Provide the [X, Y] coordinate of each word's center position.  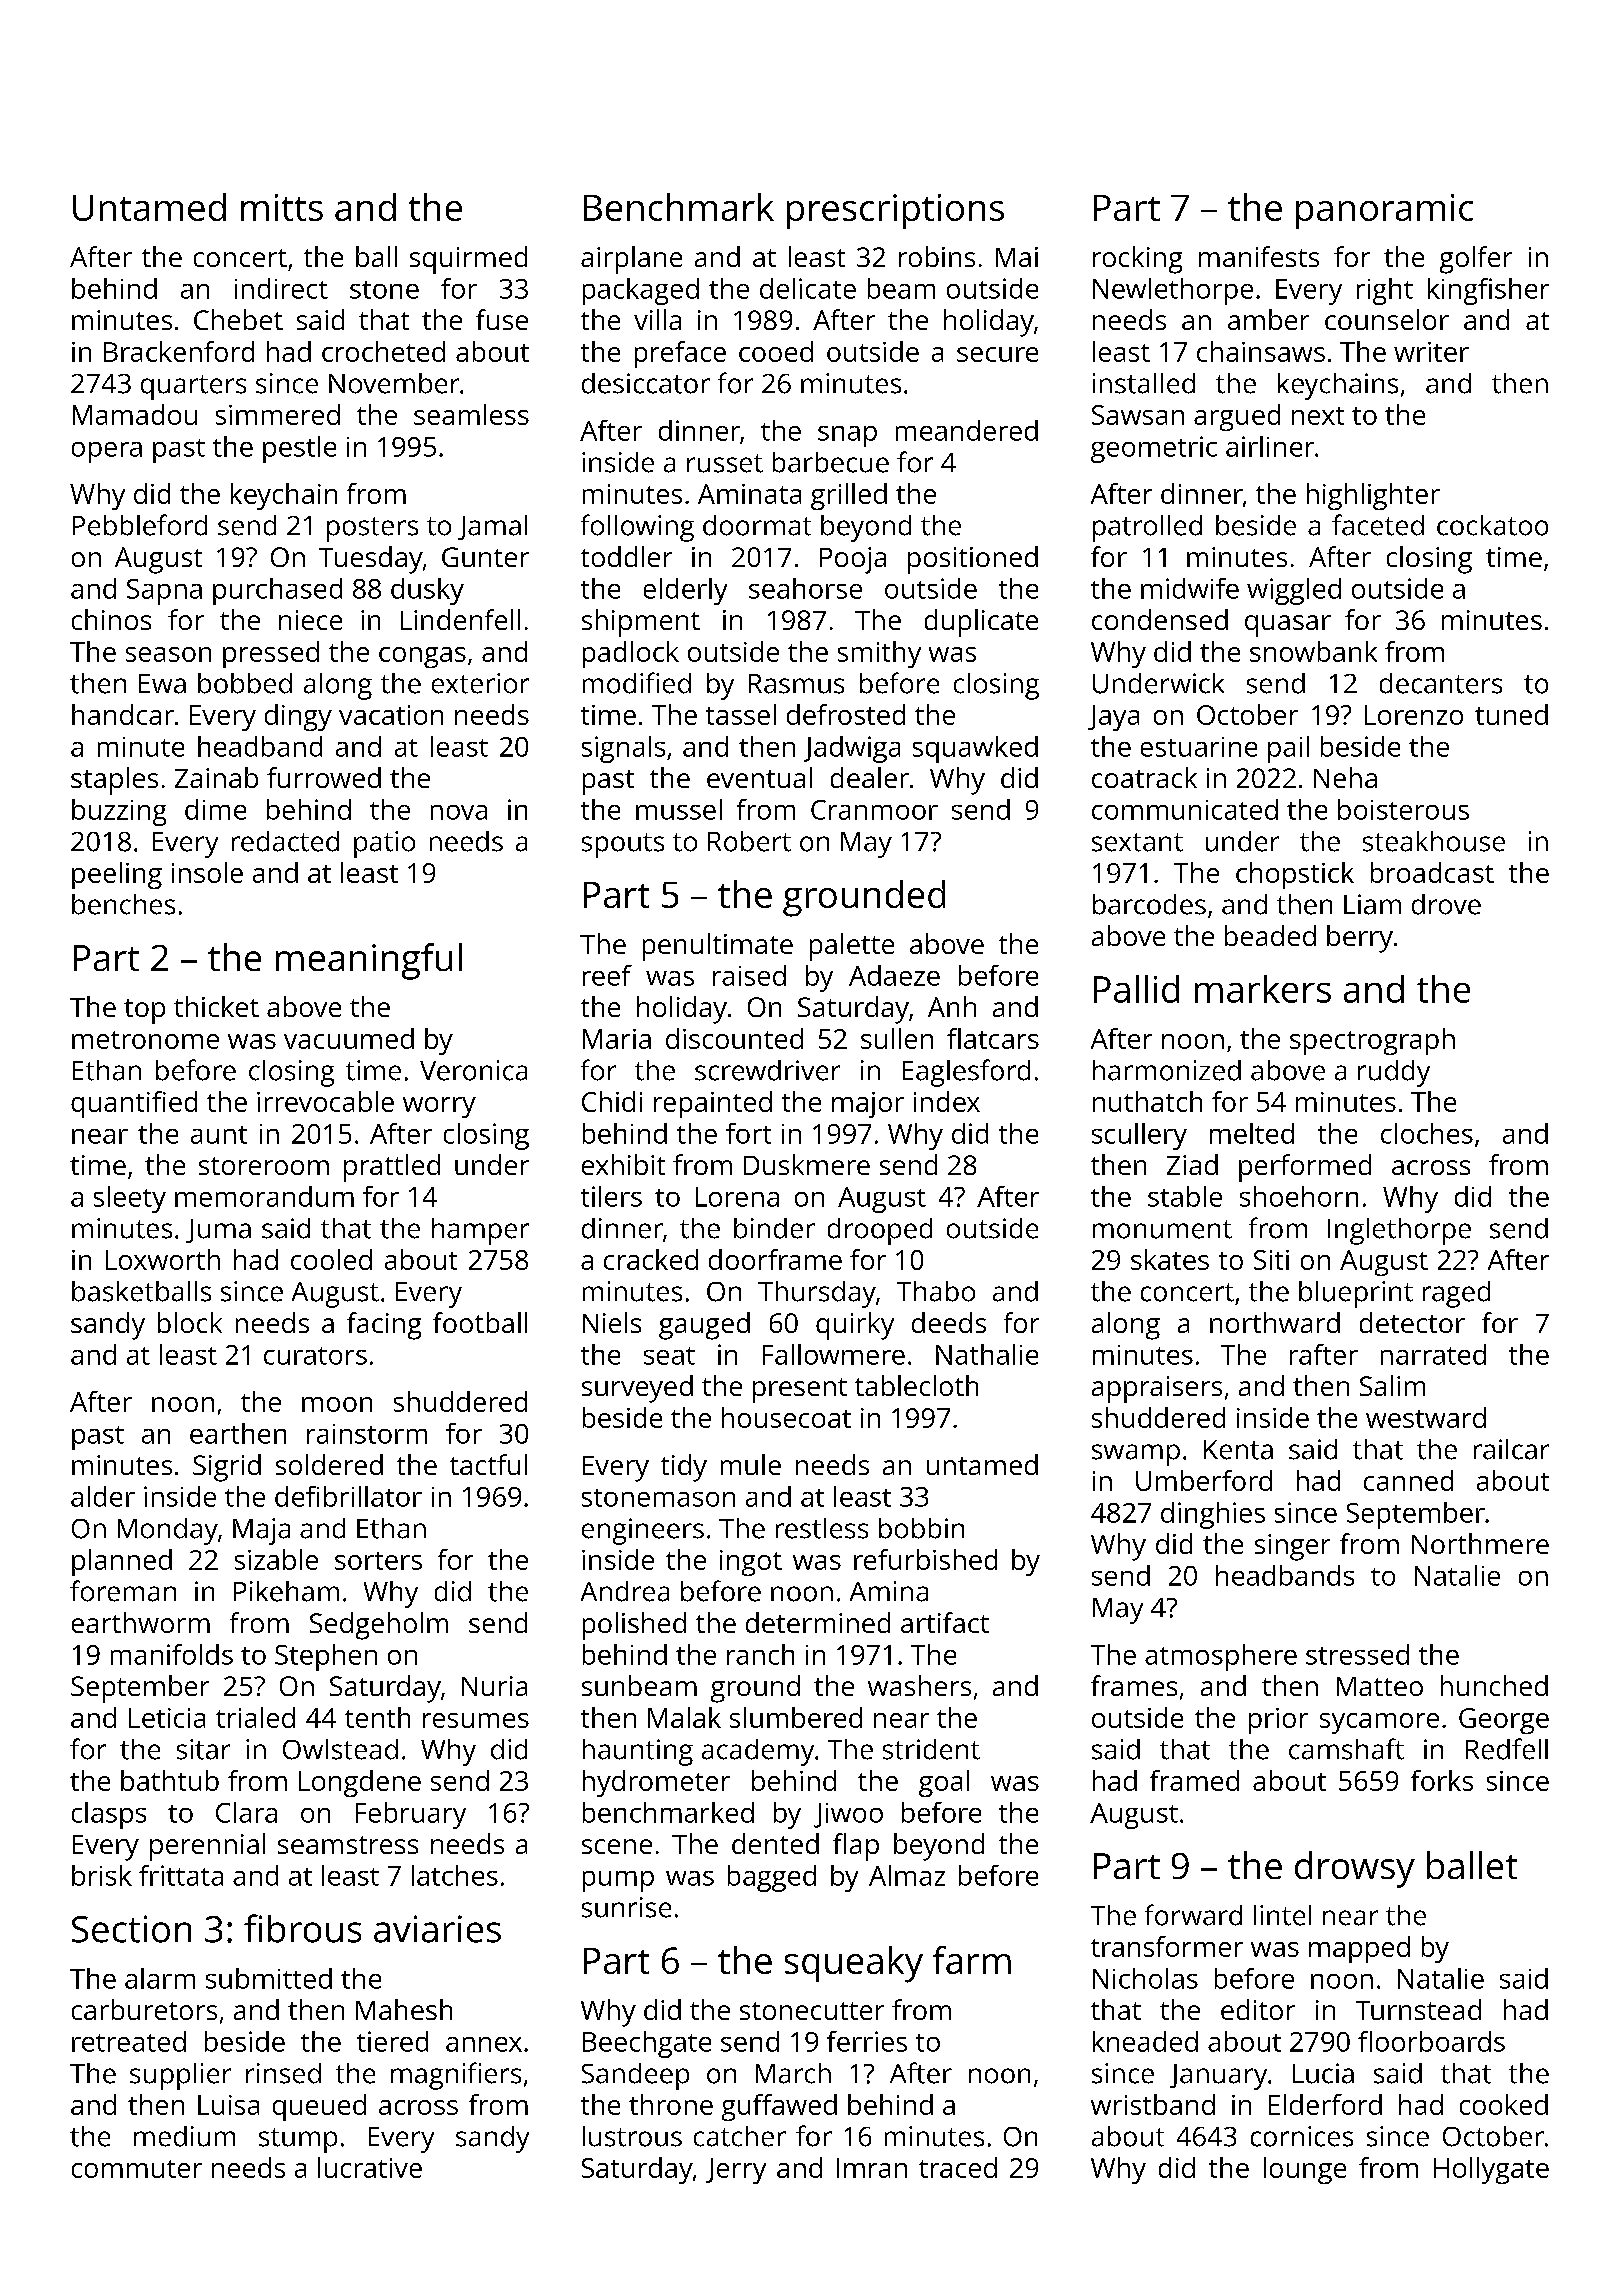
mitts [282, 207]
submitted [269, 1978]
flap [856, 1847]
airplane [631, 260]
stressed [1357, 1654]
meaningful [369, 961]
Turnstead [1418, 2009]
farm [972, 1960]
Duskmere [807, 1164]
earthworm [141, 1622]
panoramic [1384, 211]
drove [1446, 904]
